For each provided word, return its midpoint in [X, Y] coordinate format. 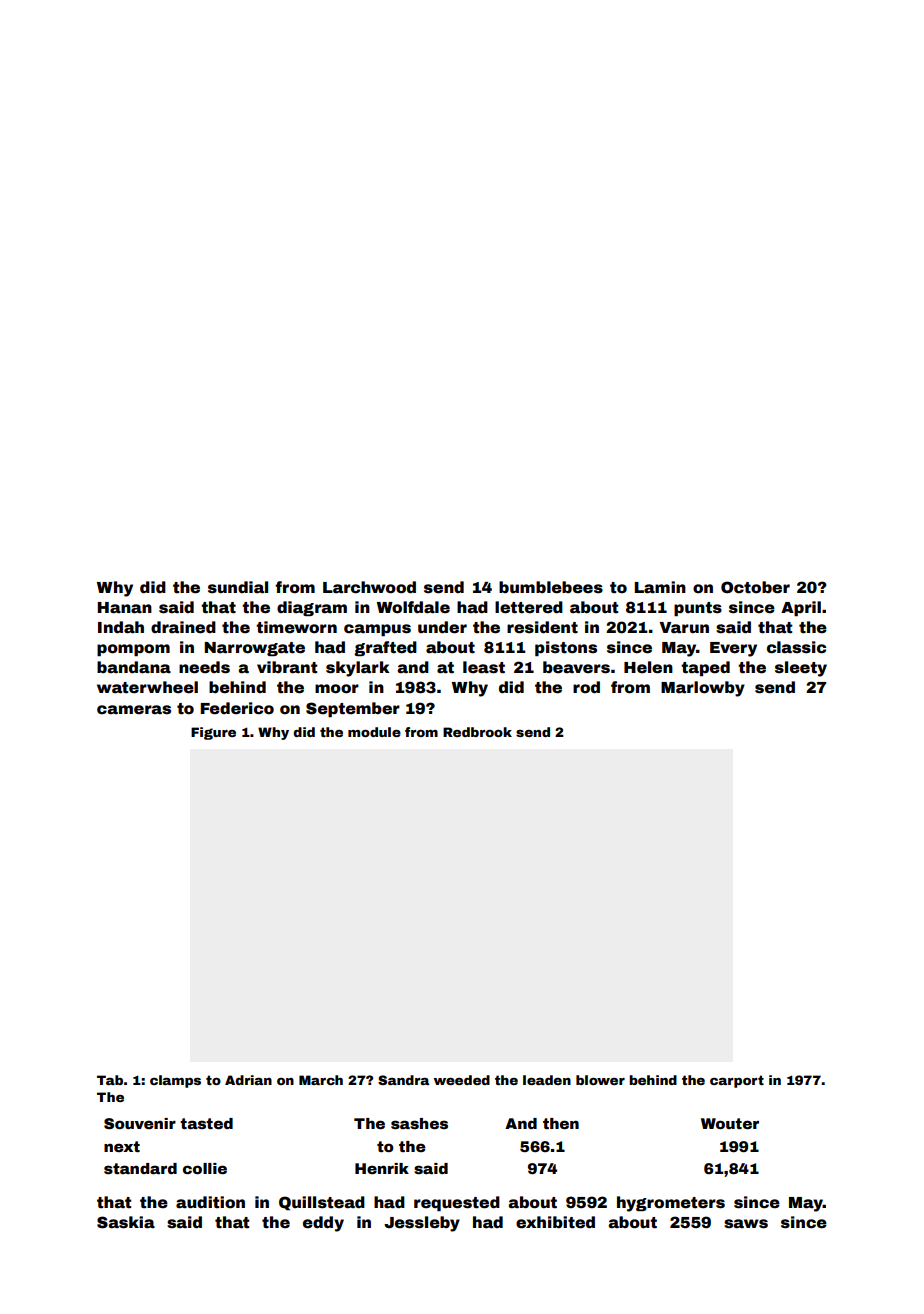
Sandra [403, 1080]
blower [600, 1080]
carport [737, 1081]
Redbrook [477, 732]
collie [205, 1168]
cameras [134, 710]
